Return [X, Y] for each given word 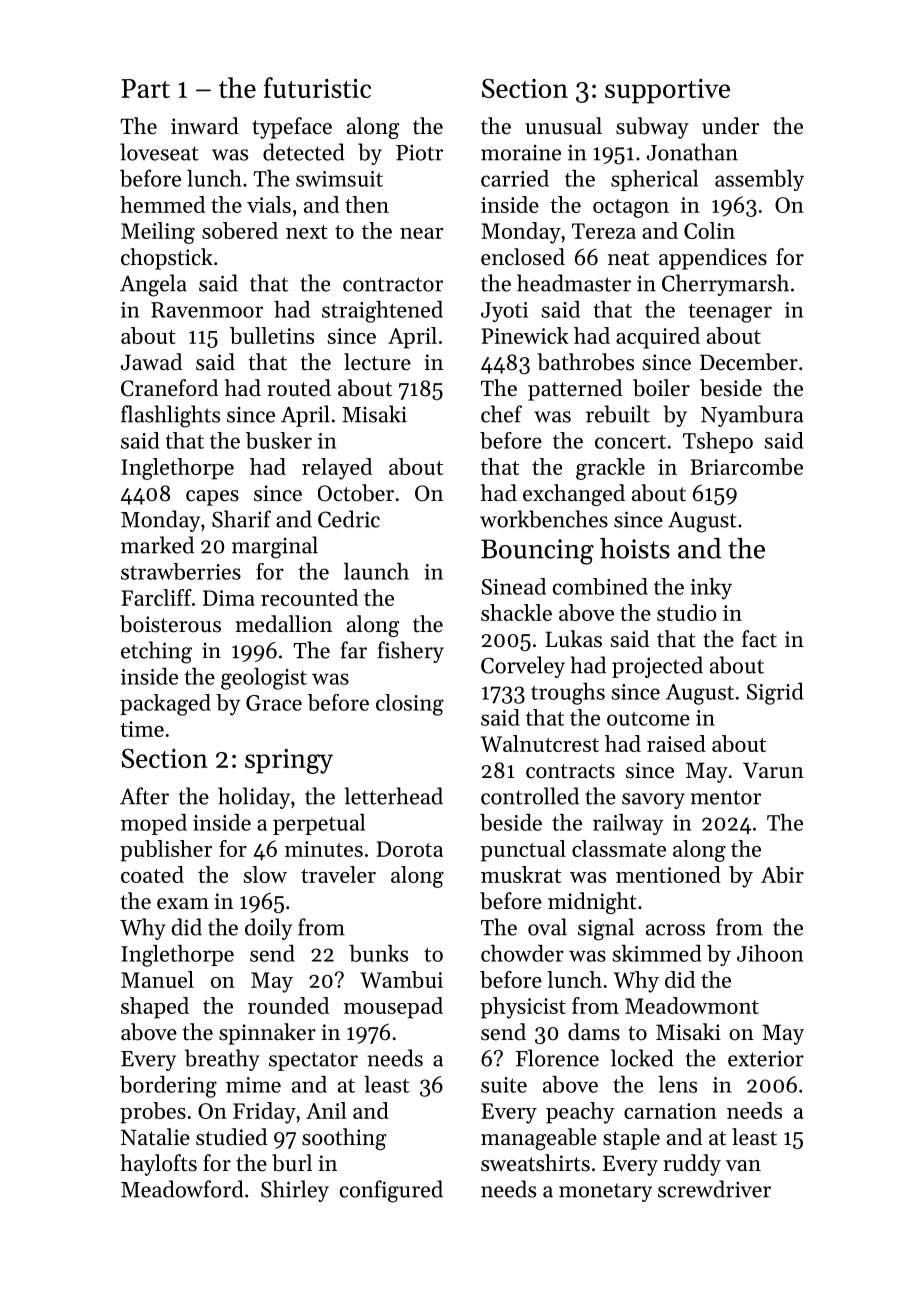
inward [205, 126]
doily [268, 929]
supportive [667, 91]
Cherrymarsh [725, 285]
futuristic [317, 87]
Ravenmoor [207, 310]
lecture [377, 362]
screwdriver [714, 1189]
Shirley [295, 1191]
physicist [523, 1008]
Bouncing [537, 552]
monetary [605, 1192]
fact [759, 639]
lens [677, 1084]
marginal [275, 547]
